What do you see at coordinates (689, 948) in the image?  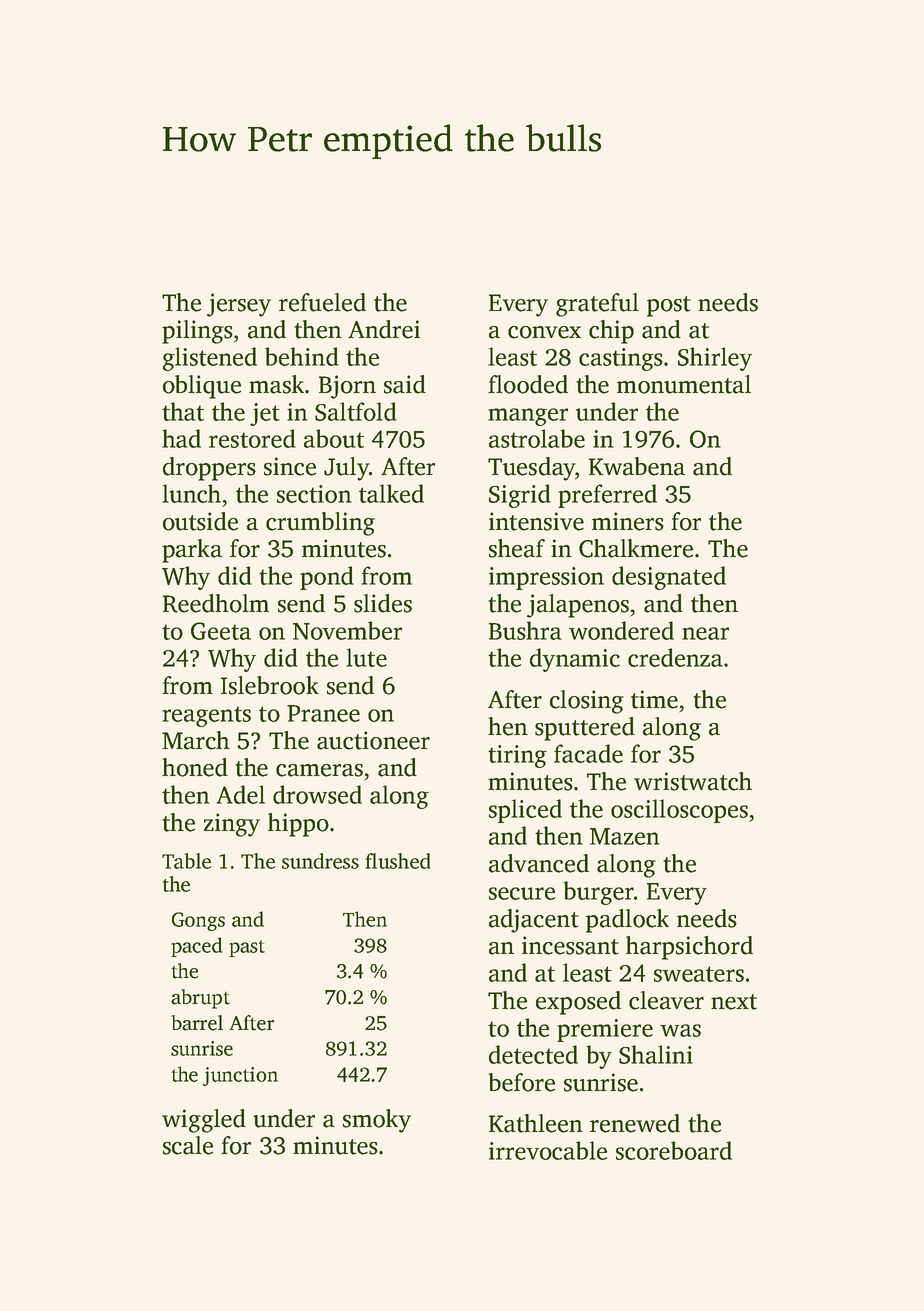 I see `harpsichord` at bounding box center [689, 948].
